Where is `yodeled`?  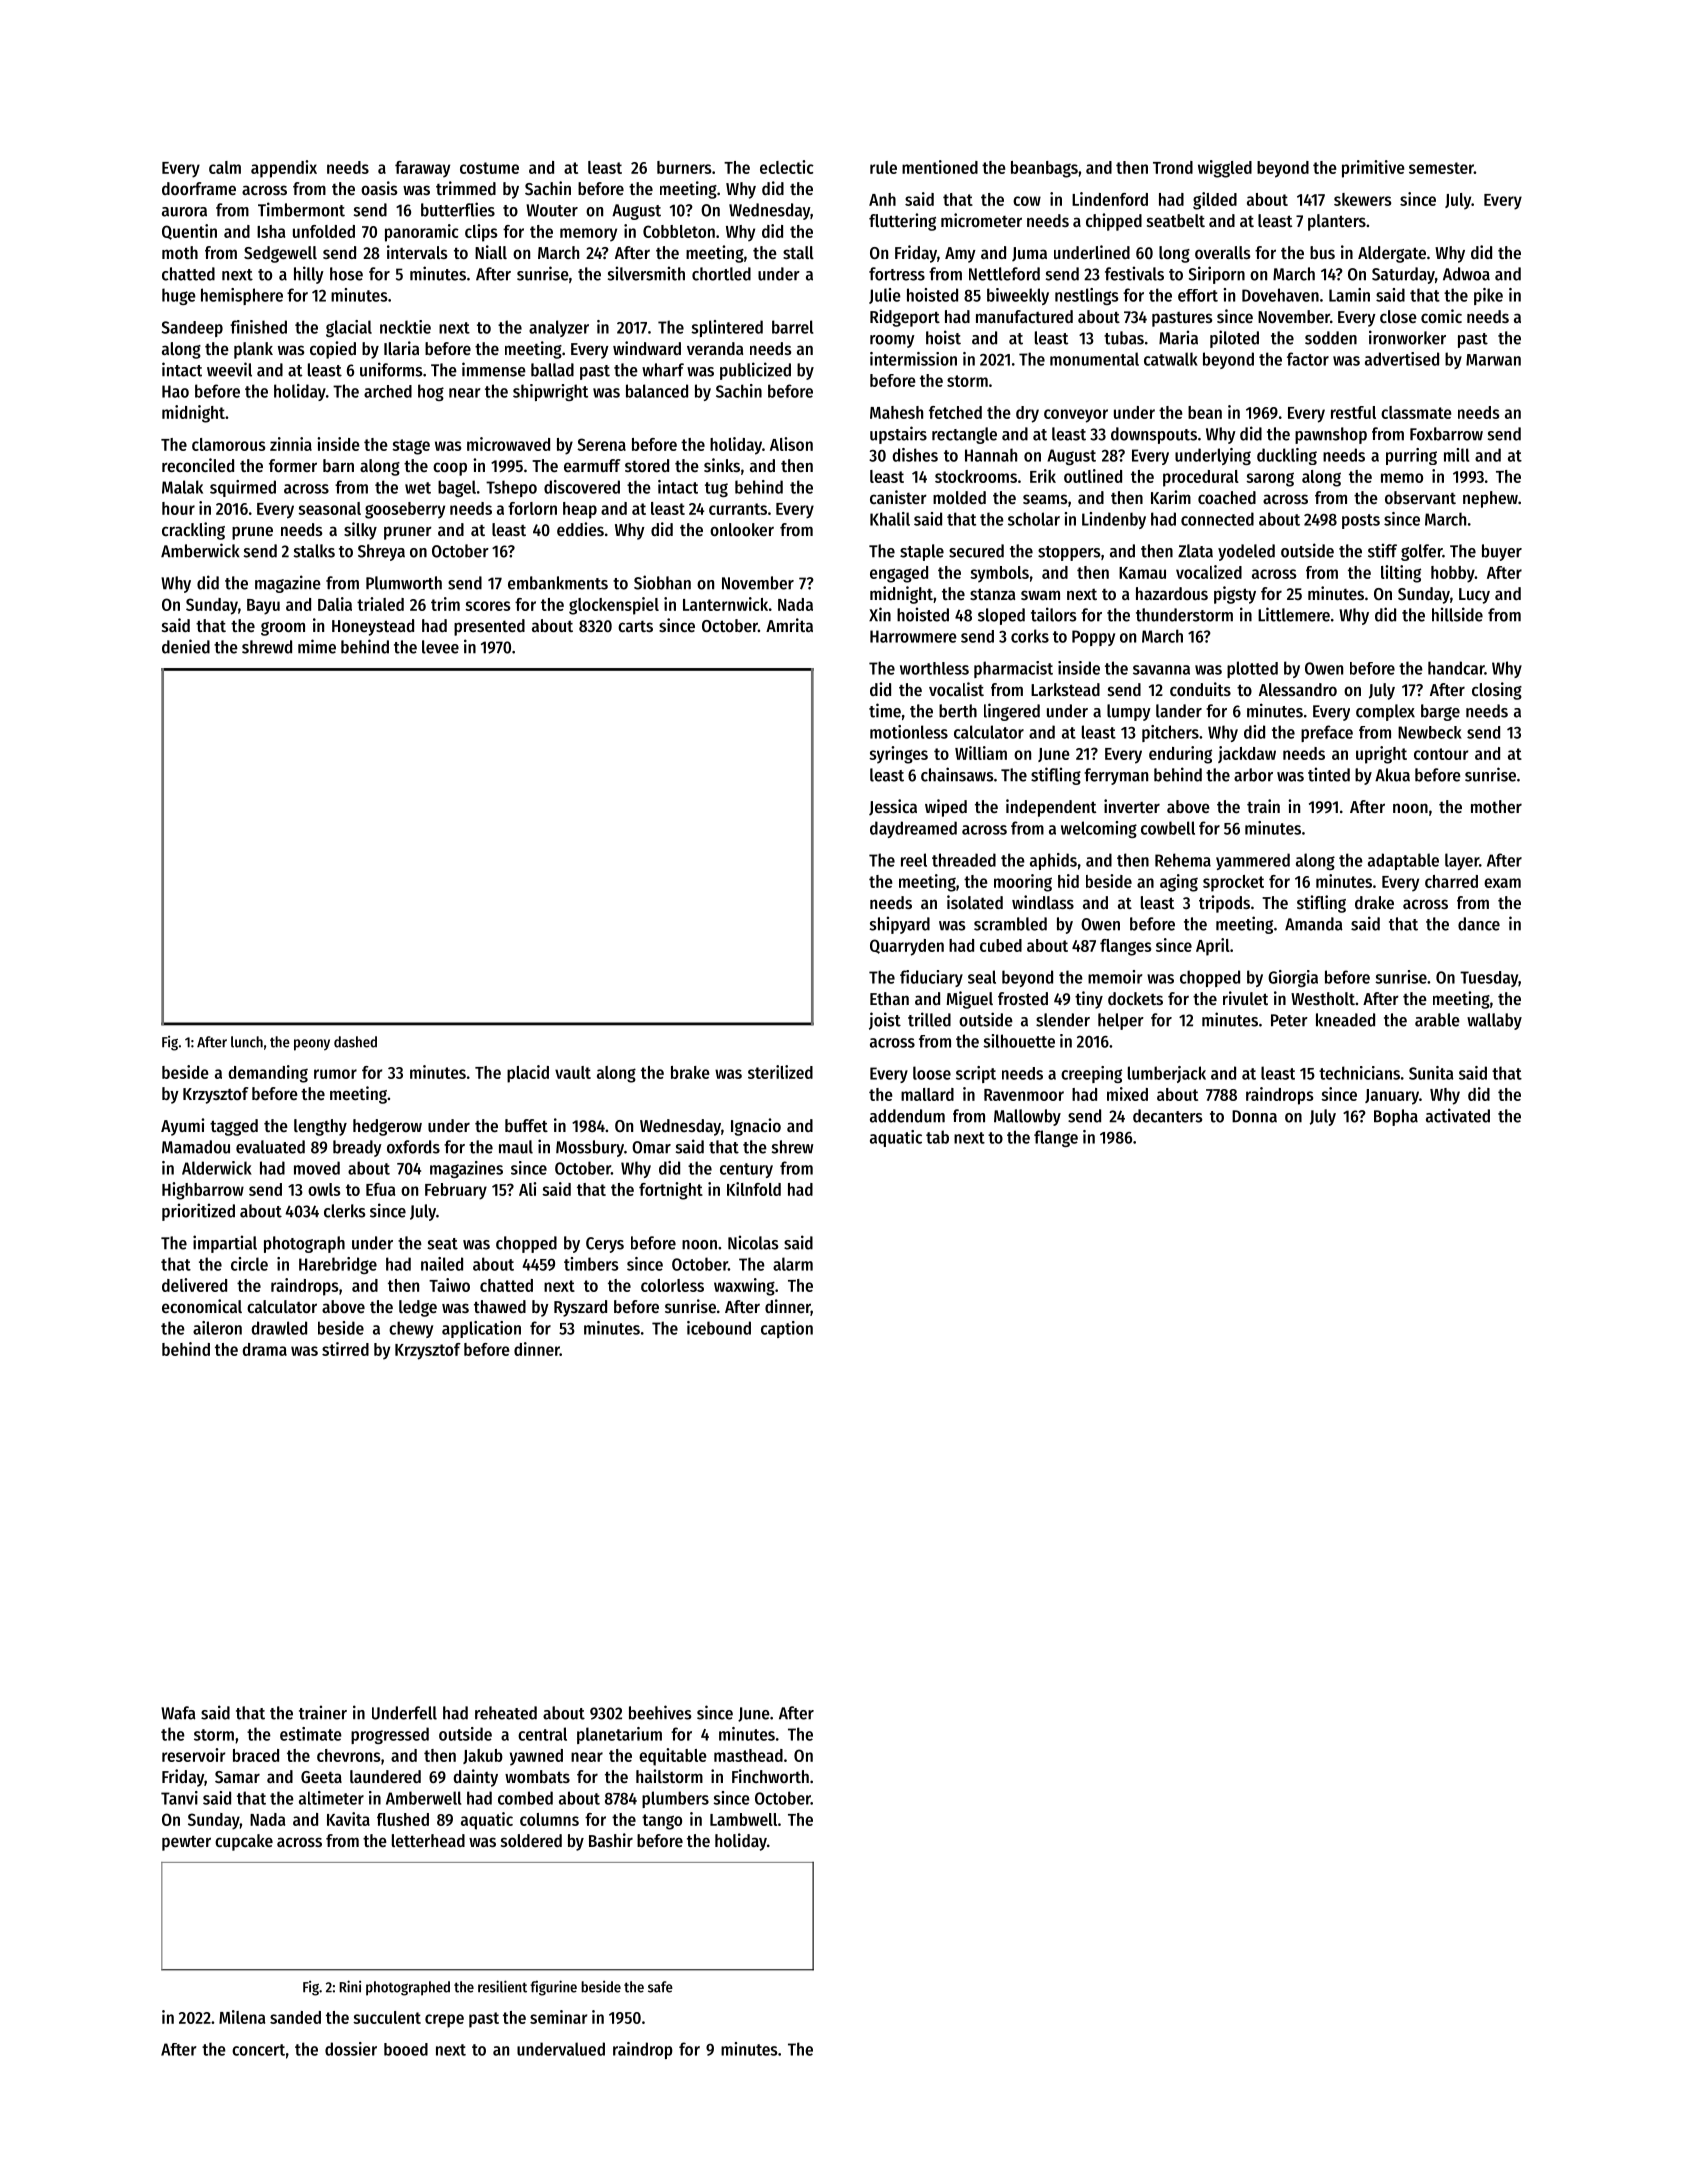 yodeled is located at coordinates (1246, 552).
